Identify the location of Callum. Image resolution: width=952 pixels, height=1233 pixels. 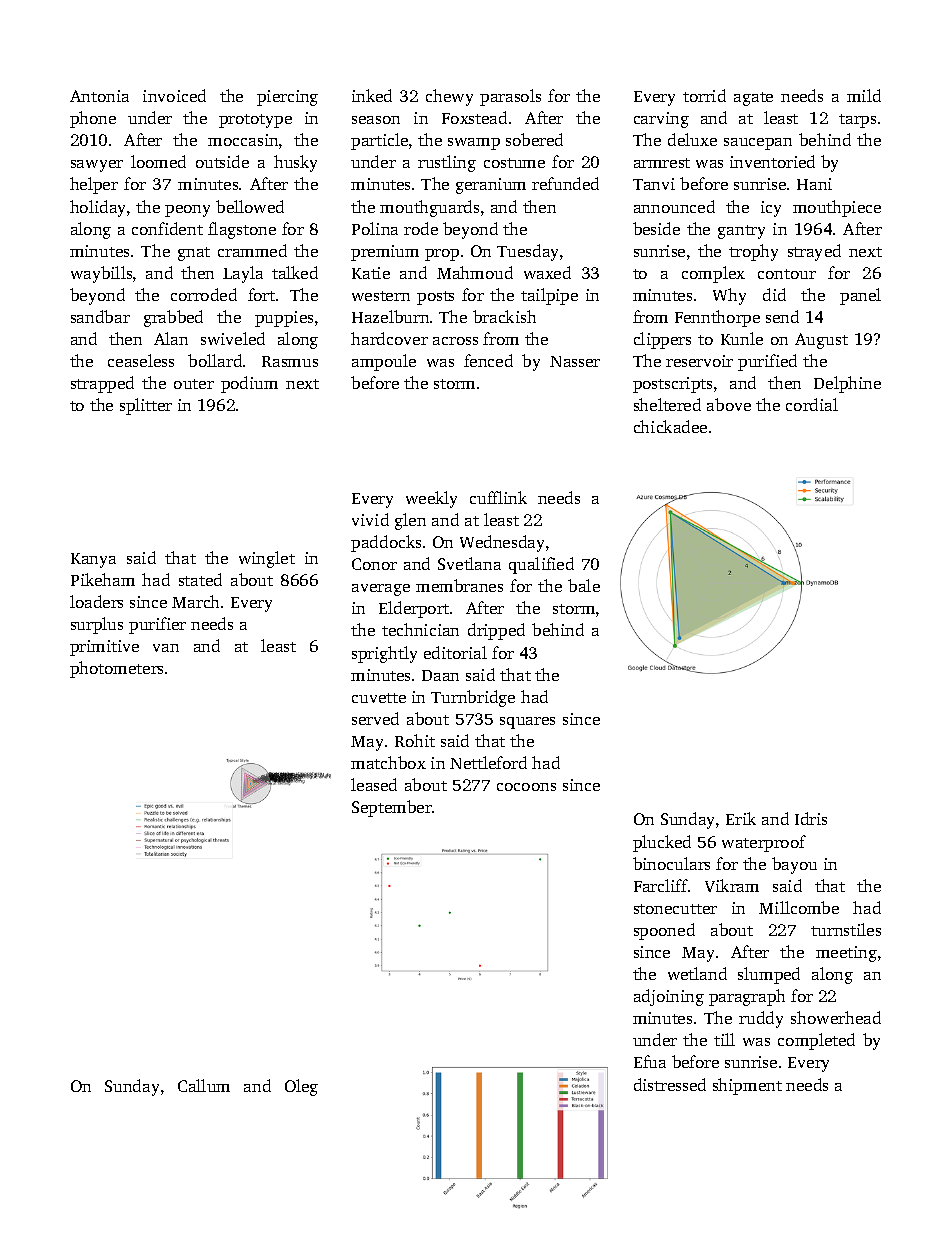
(204, 1085).
